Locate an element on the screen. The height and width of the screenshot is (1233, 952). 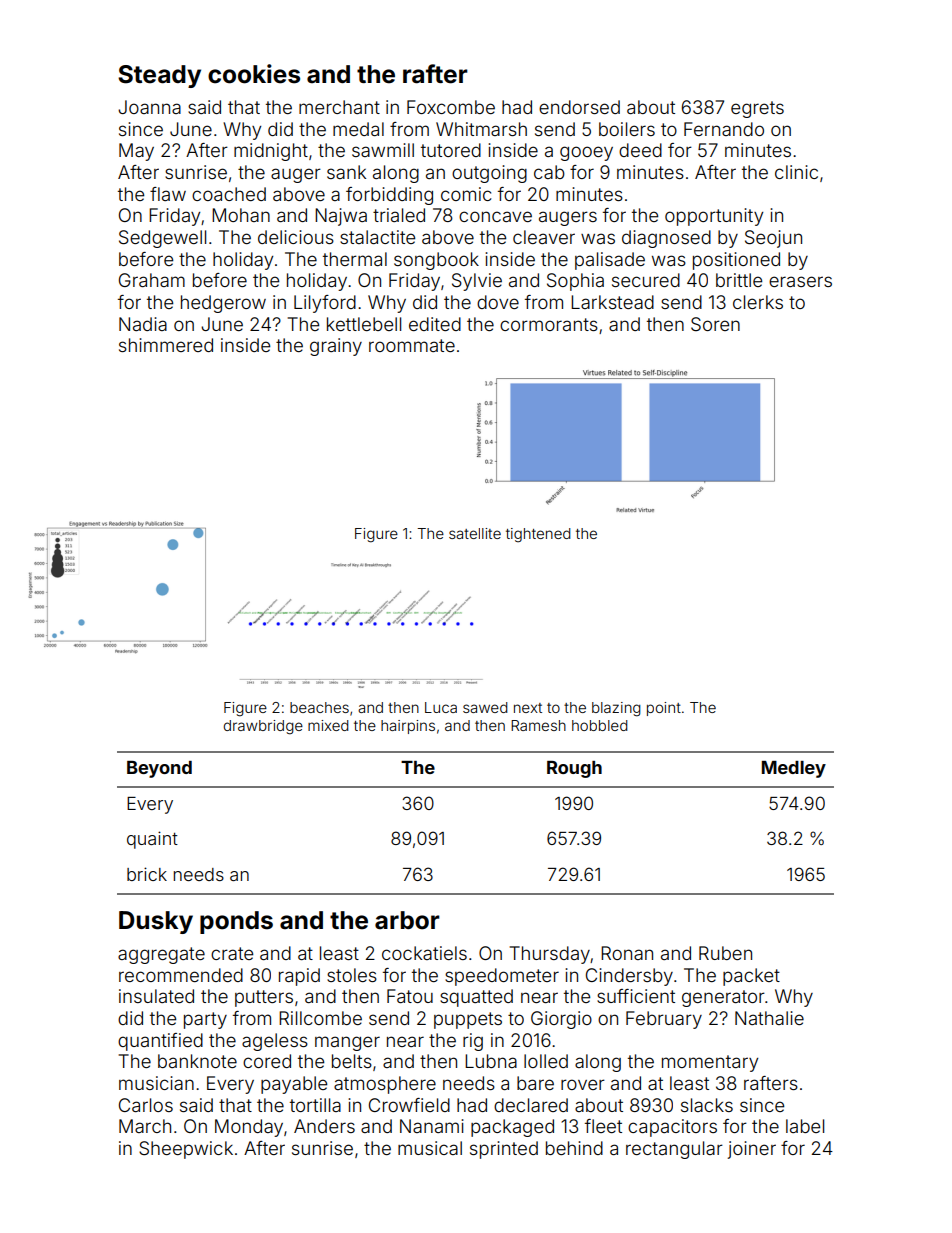
atmosphere is located at coordinates (385, 1085).
